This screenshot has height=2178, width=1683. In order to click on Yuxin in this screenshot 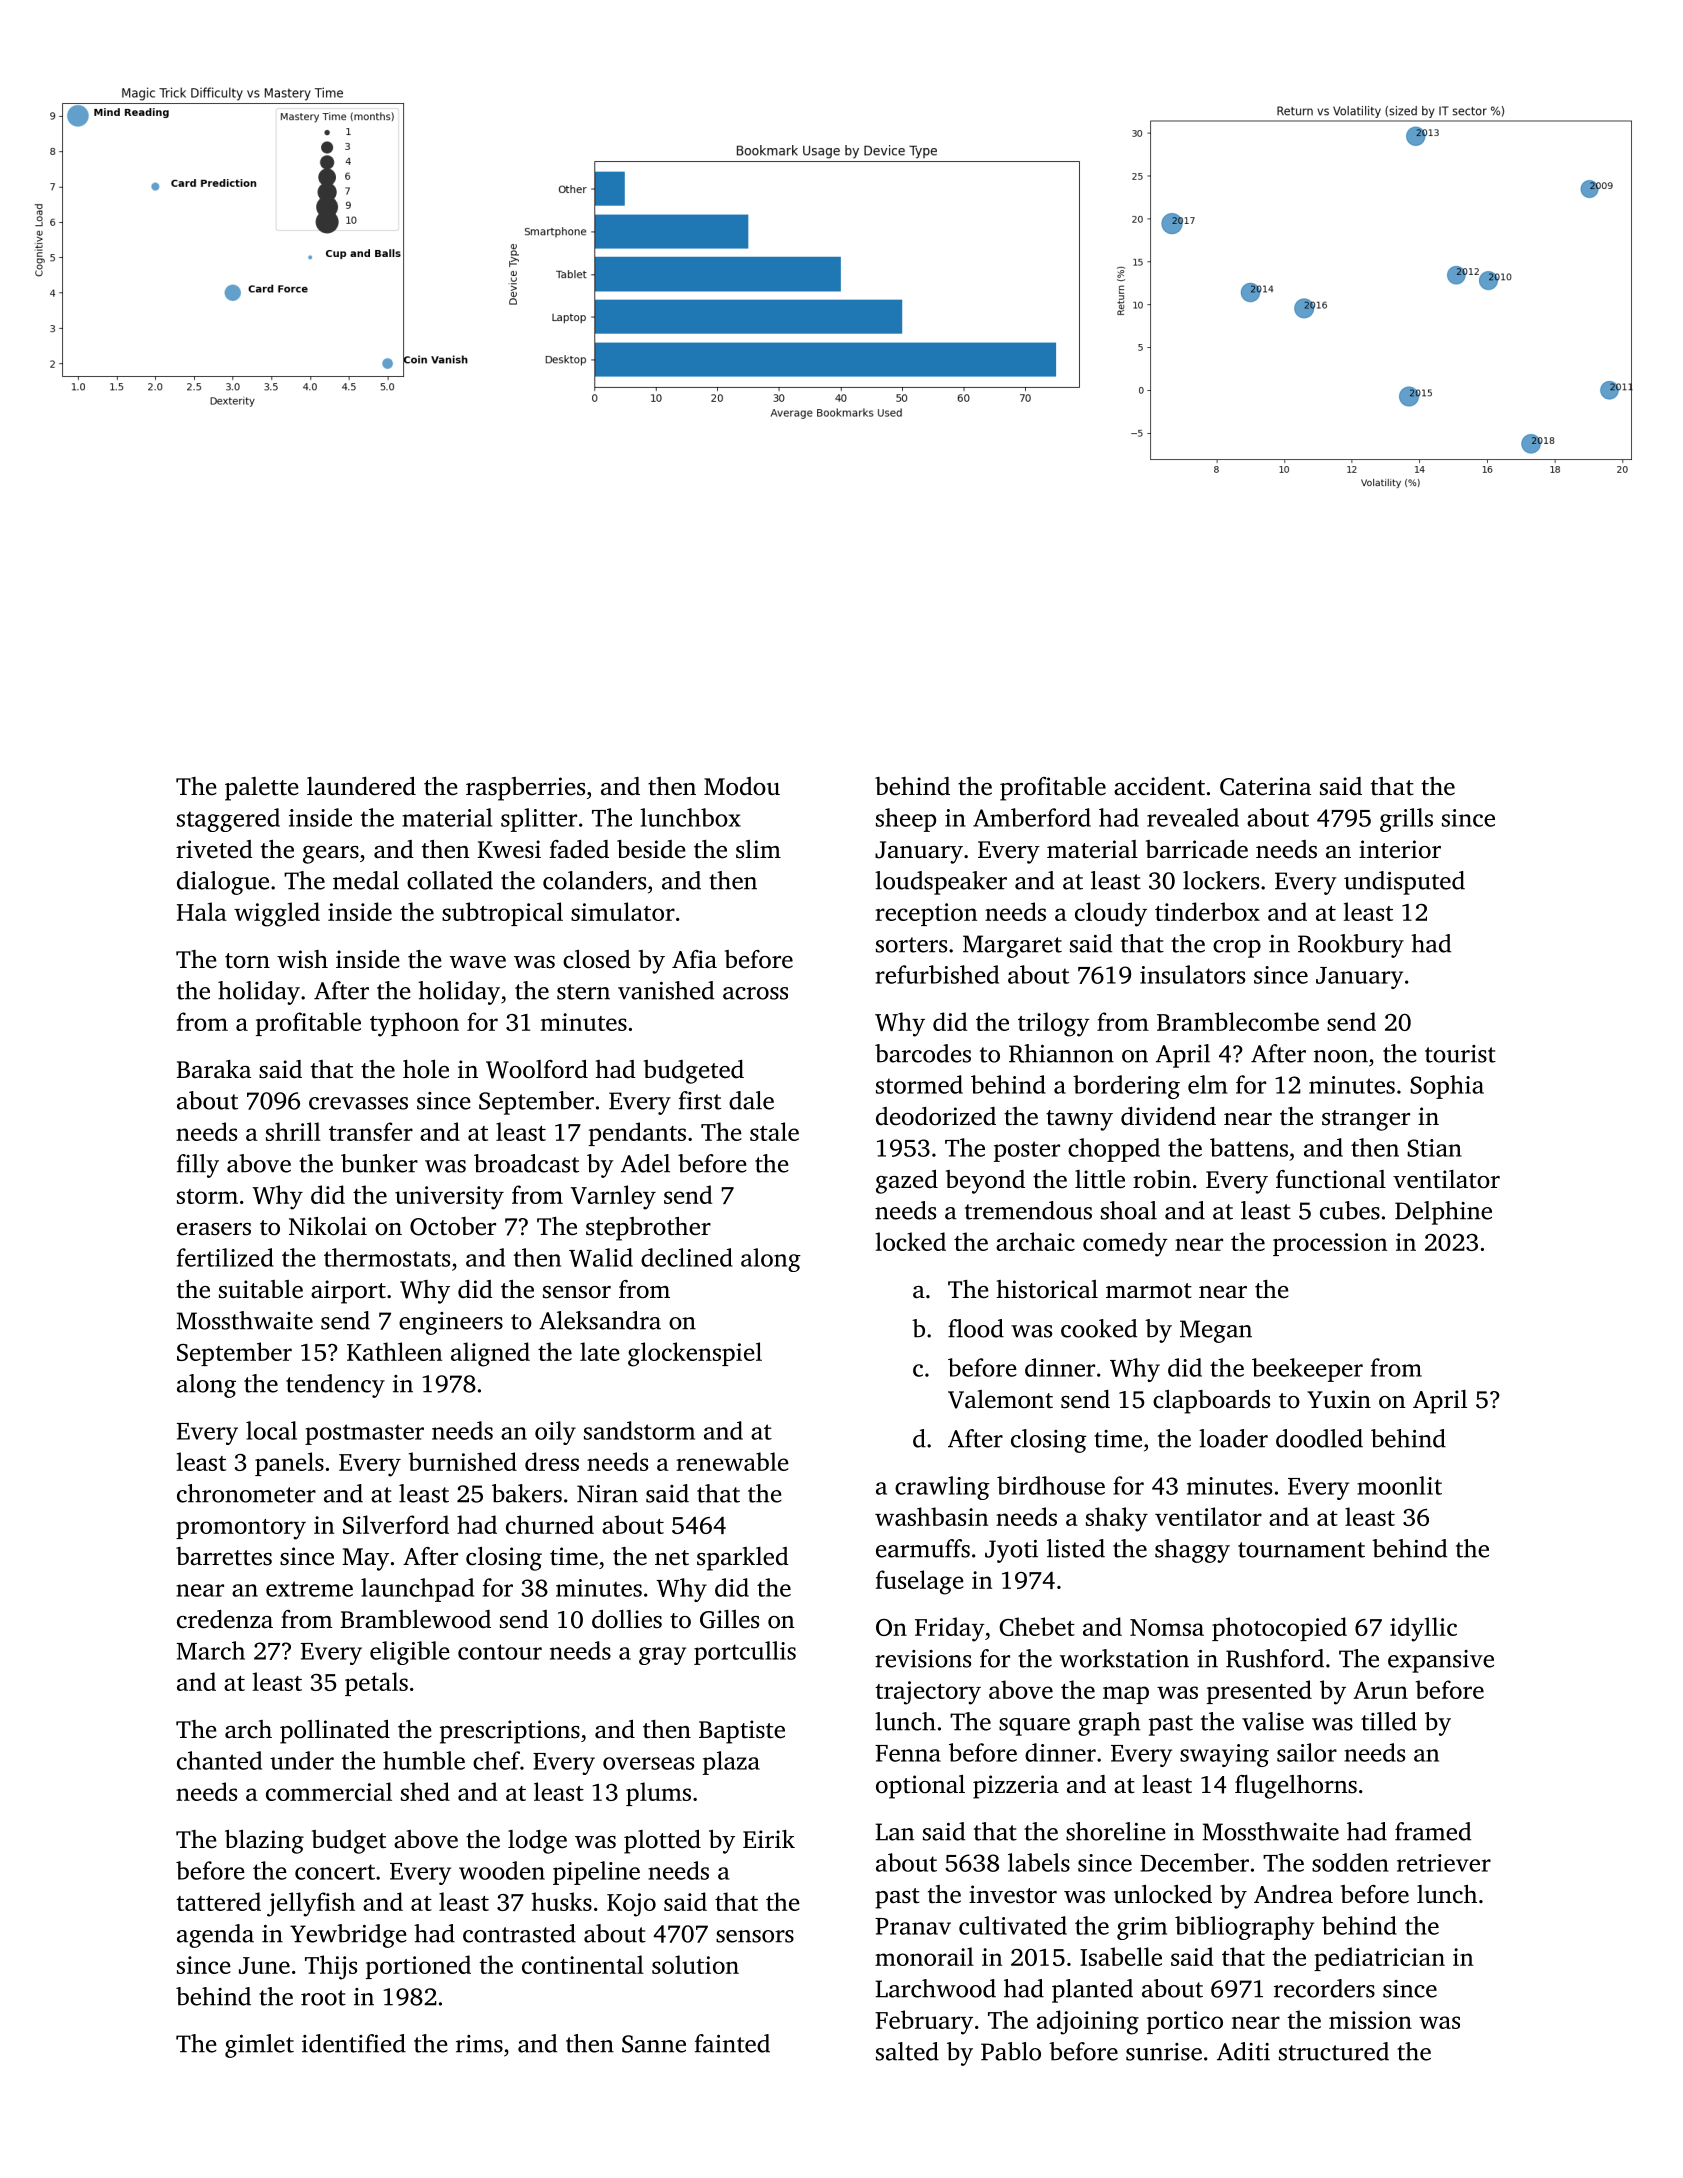, I will do `click(1339, 1399)`.
